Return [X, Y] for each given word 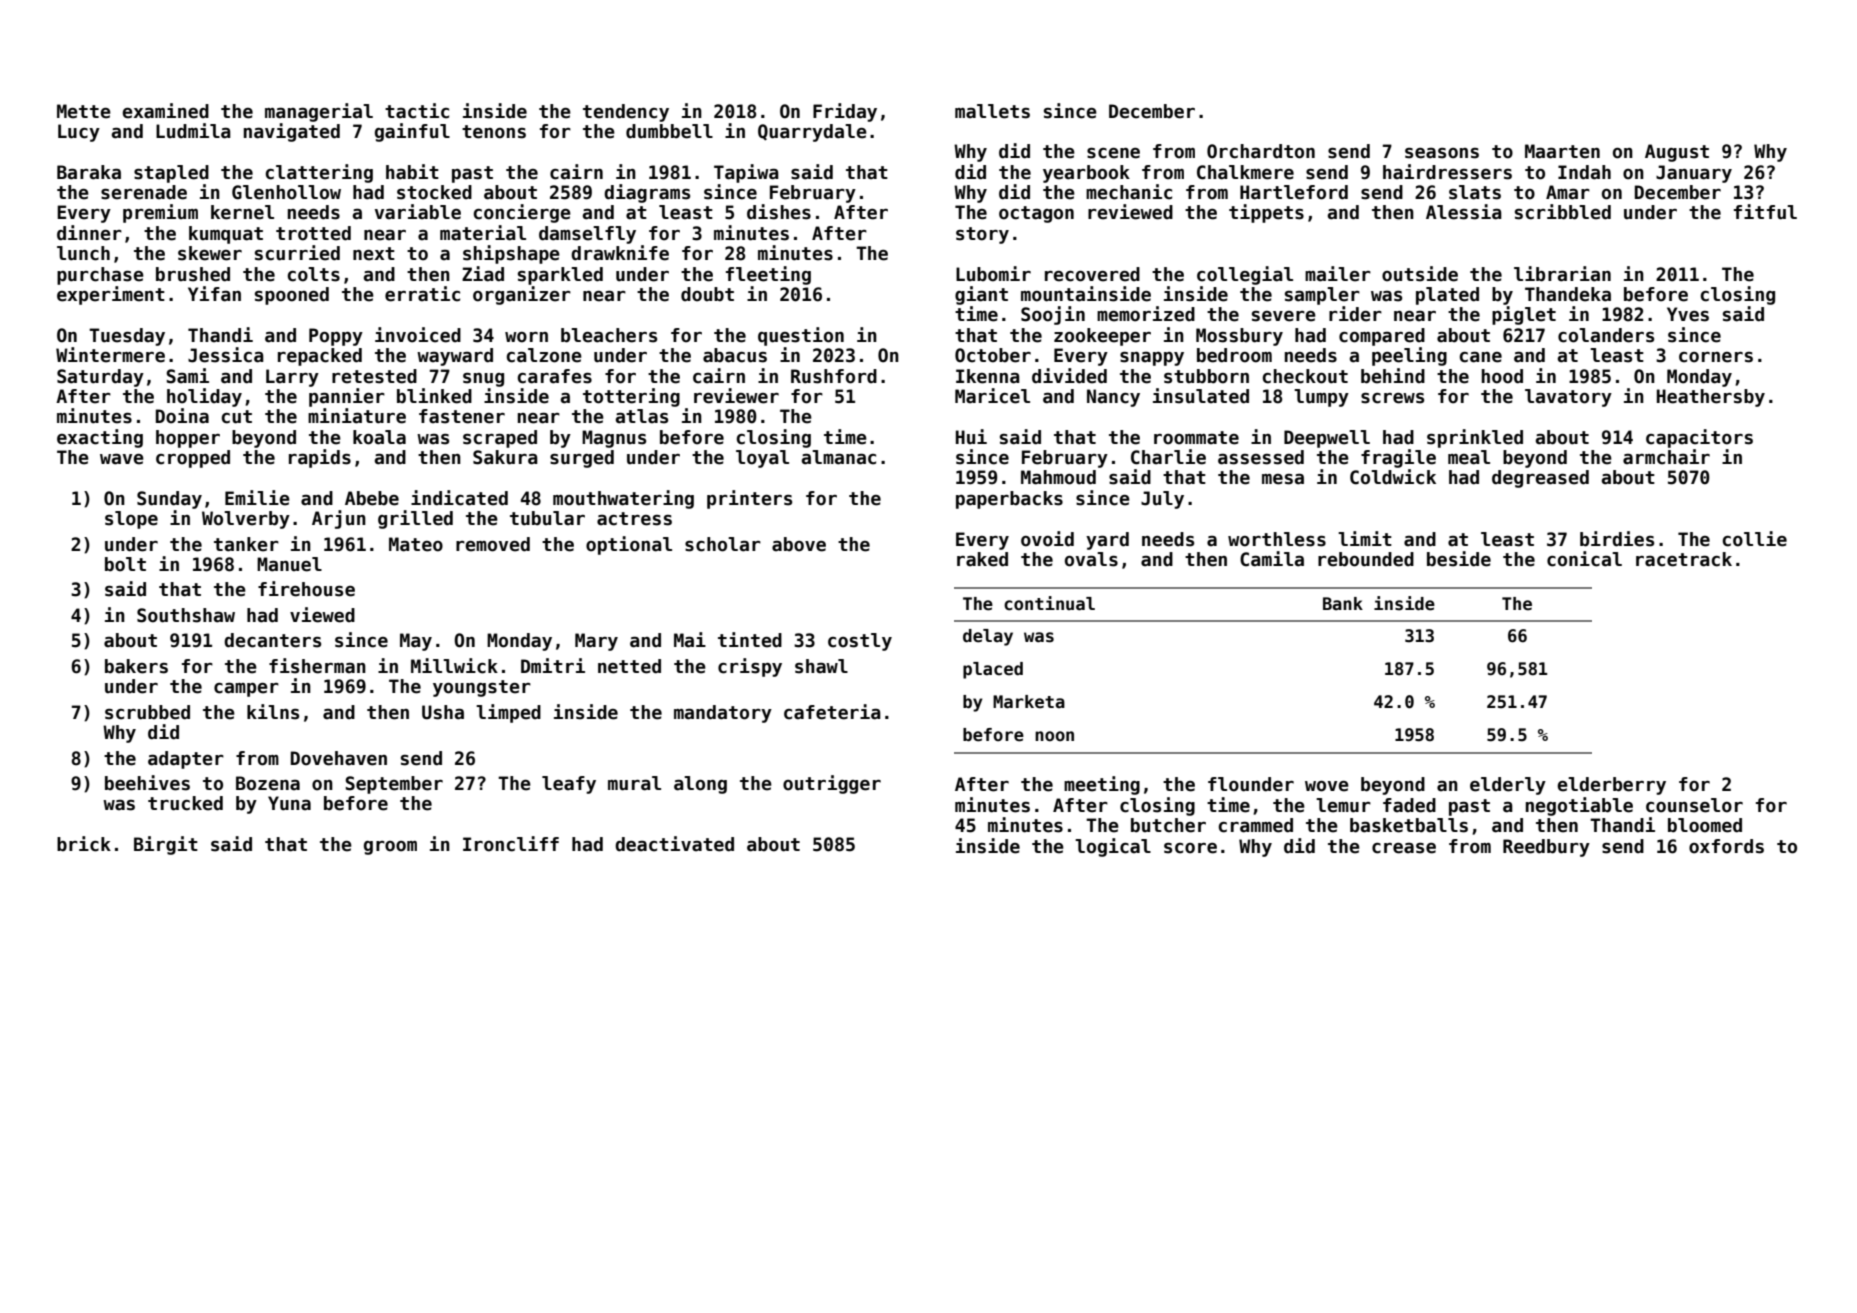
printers [749, 499]
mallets [992, 111]
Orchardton [1261, 151]
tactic [417, 111]
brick [84, 844]
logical [1113, 847]
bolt [125, 564]
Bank [1343, 603]
